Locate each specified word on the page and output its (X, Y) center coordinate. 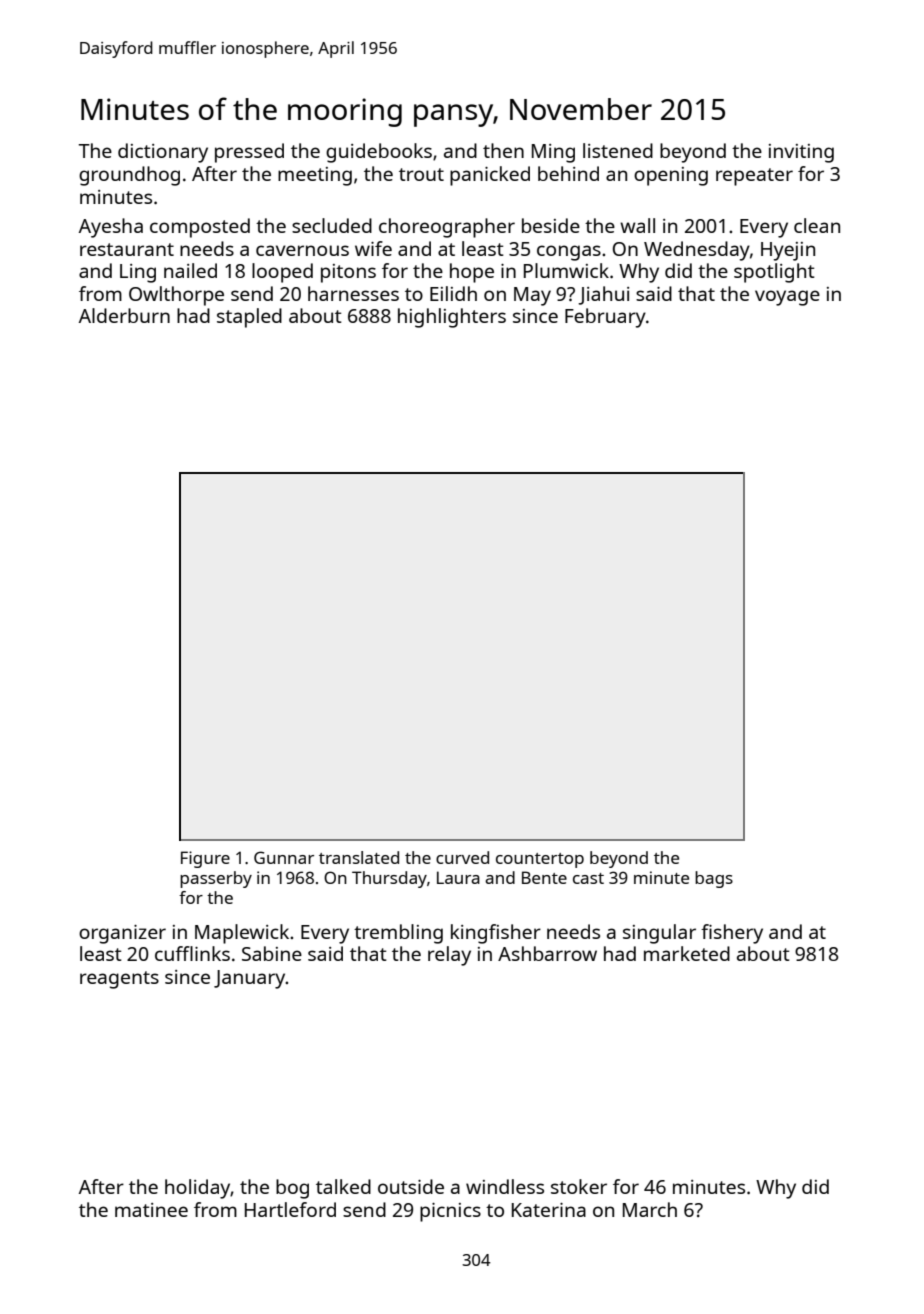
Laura (458, 877)
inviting (801, 153)
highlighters (452, 318)
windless (505, 1186)
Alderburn (124, 315)
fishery (732, 934)
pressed (249, 153)
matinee (151, 1210)
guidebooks (379, 153)
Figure (205, 859)
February (605, 318)
